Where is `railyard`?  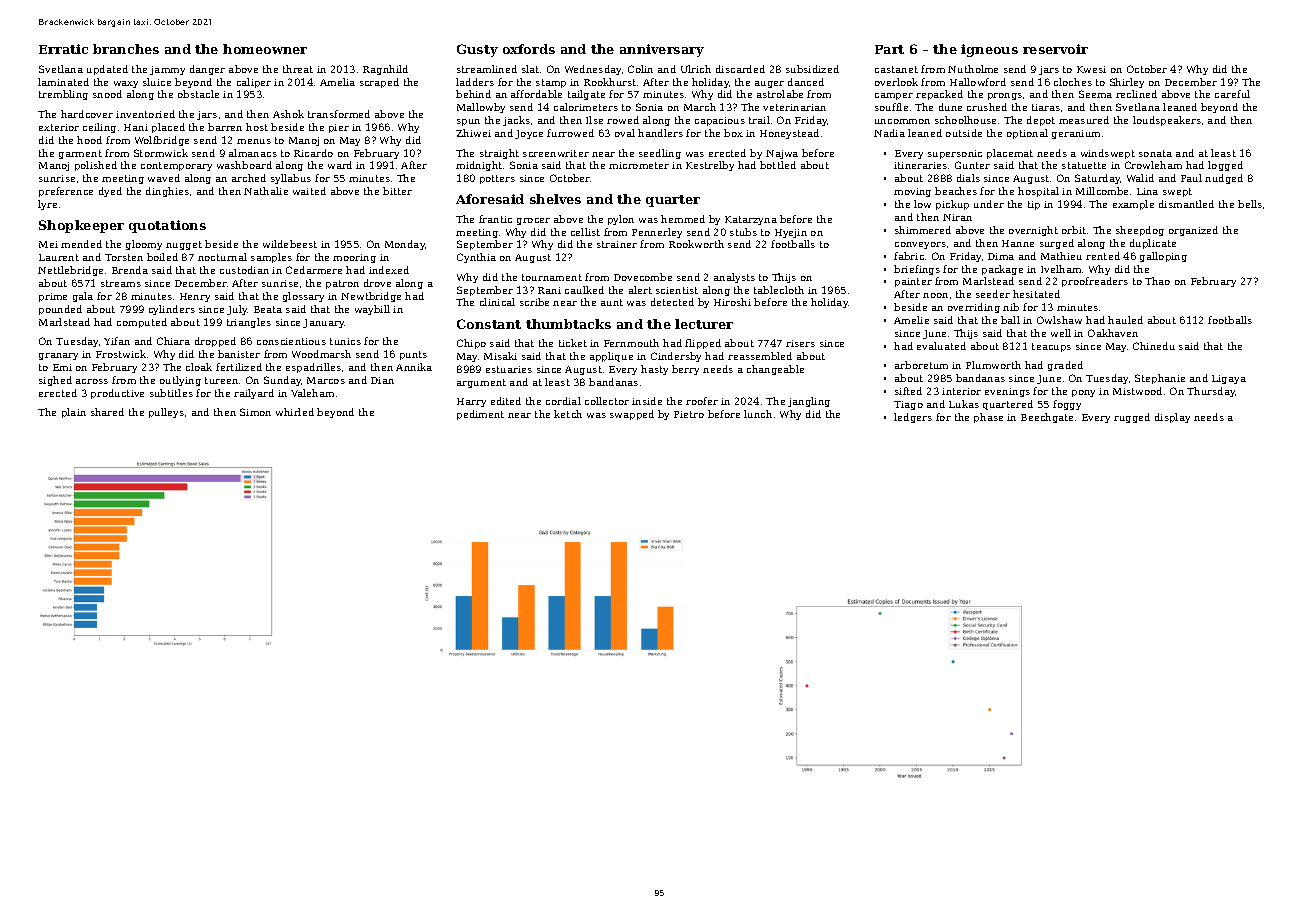
railyard is located at coordinates (254, 394).
